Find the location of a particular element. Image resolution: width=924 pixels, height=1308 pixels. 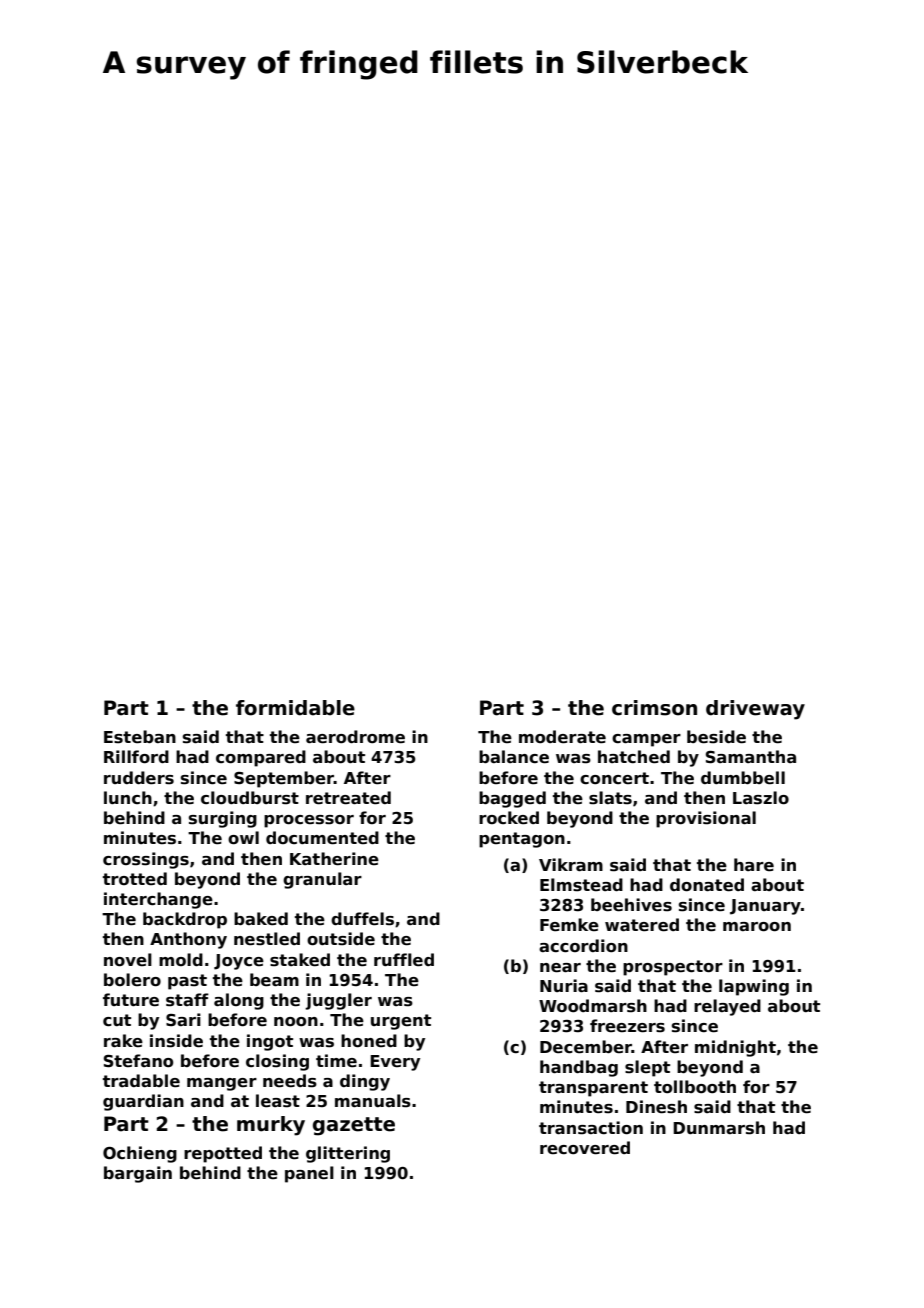

bargain is located at coordinates (138, 1174).
